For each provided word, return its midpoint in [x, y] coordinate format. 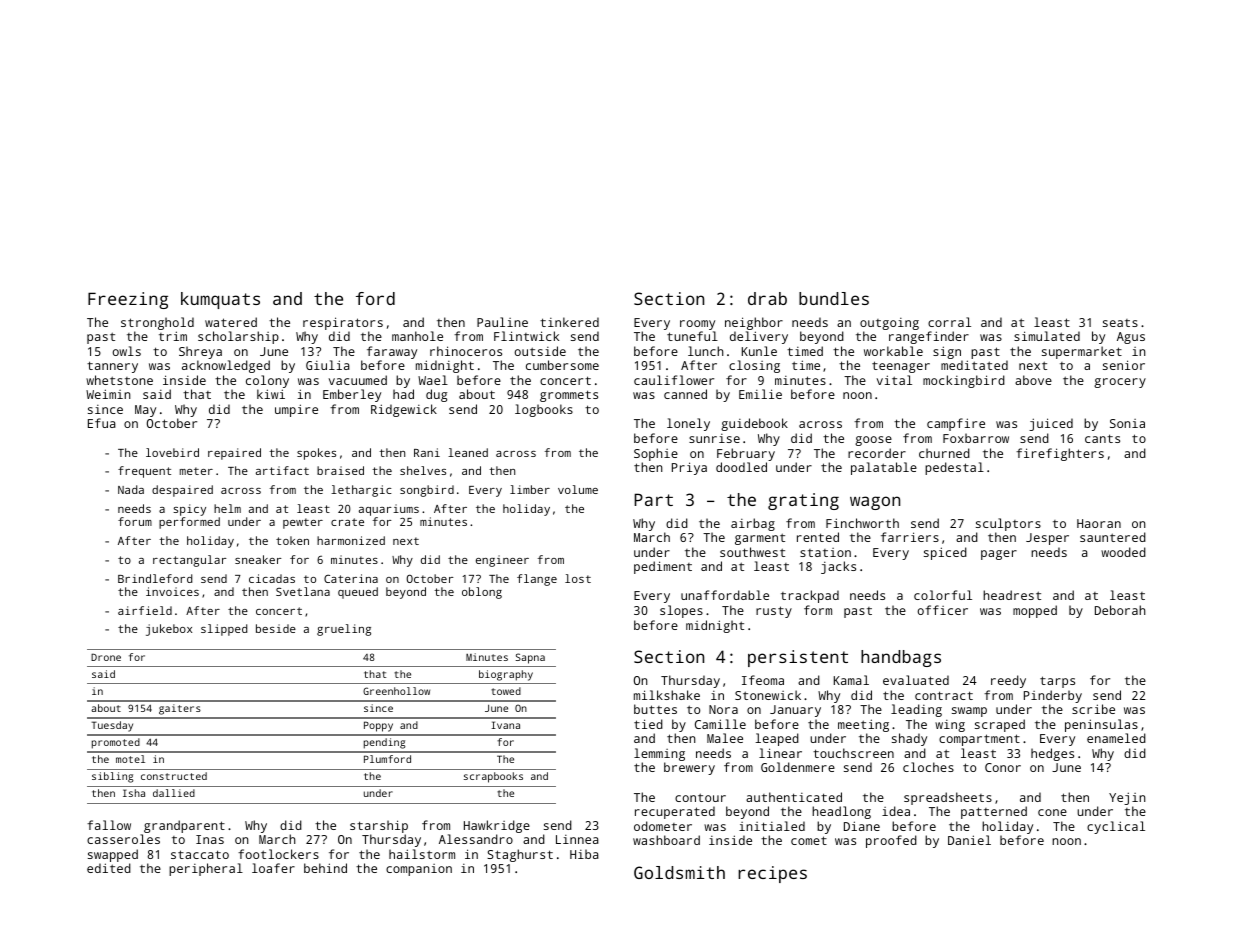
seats [1120, 323]
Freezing [128, 300]
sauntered [1113, 537]
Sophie [656, 454]
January [795, 711]
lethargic [361, 491]
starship [379, 826]
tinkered [569, 322]
